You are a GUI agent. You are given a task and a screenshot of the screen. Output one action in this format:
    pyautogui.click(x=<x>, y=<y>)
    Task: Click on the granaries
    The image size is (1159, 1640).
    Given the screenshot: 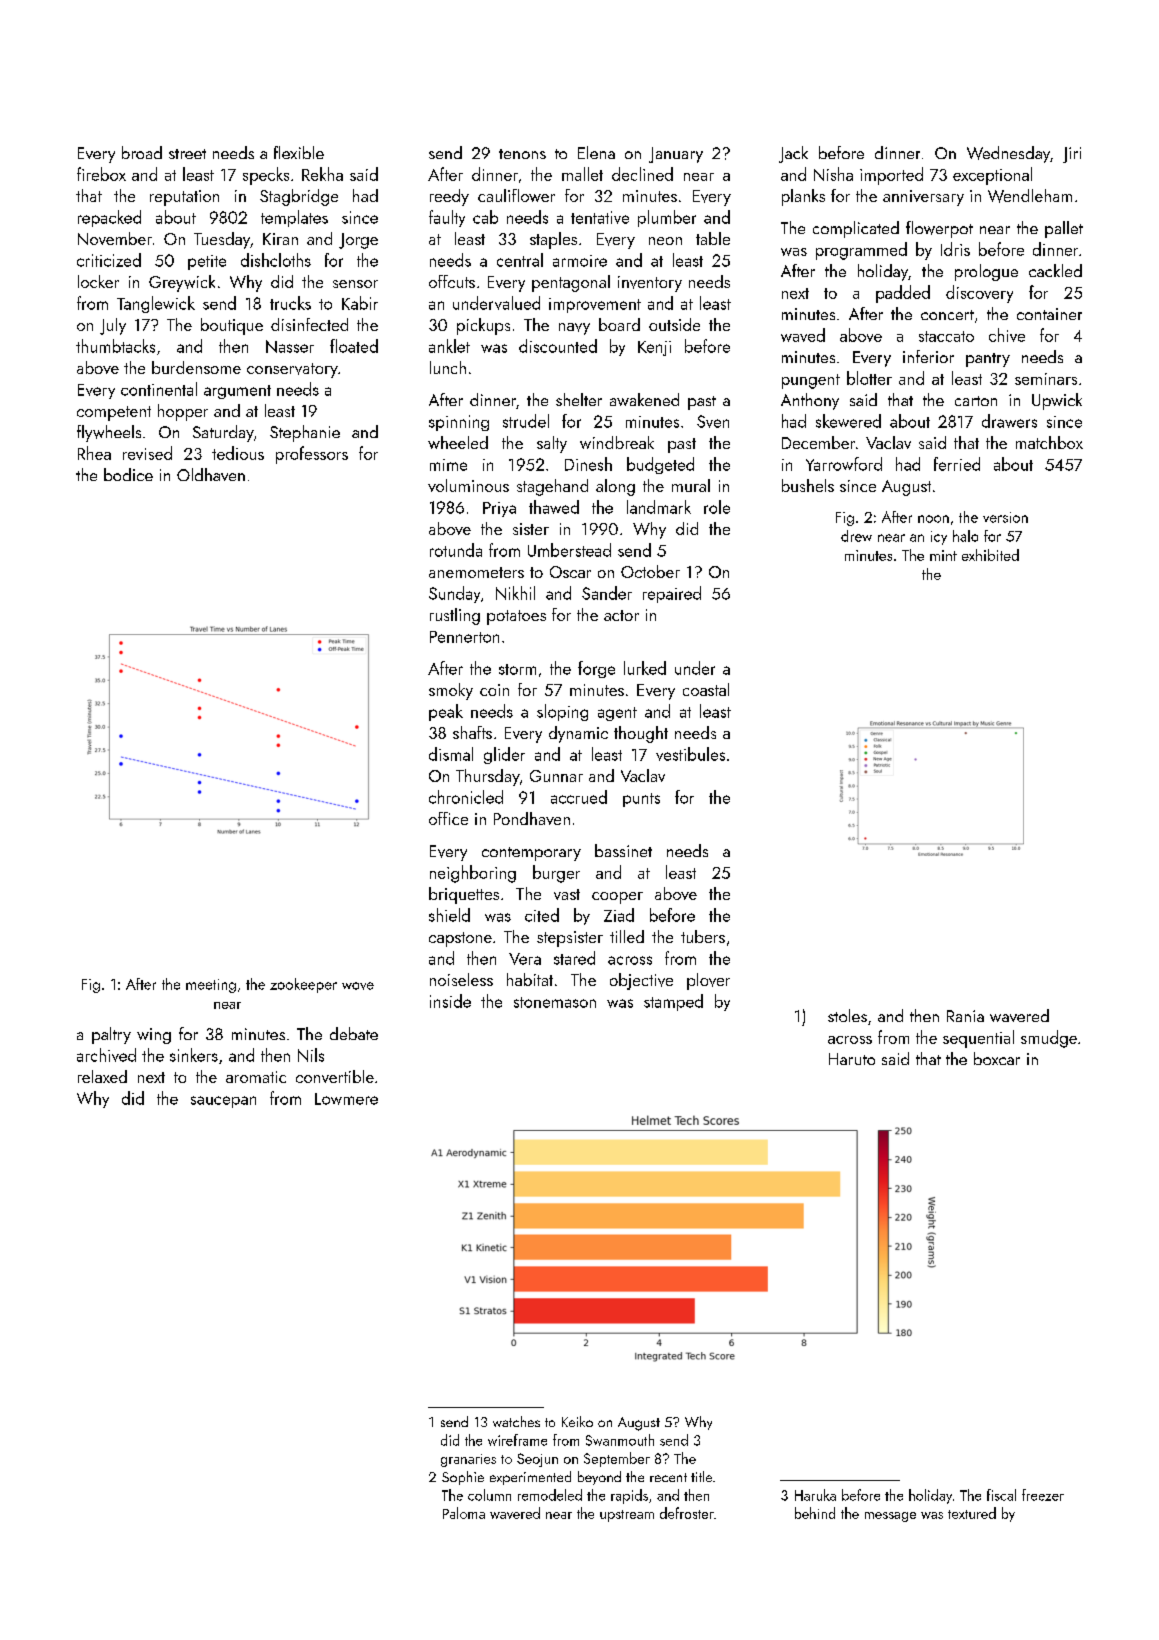 What is the action you would take?
    pyautogui.click(x=468, y=1460)
